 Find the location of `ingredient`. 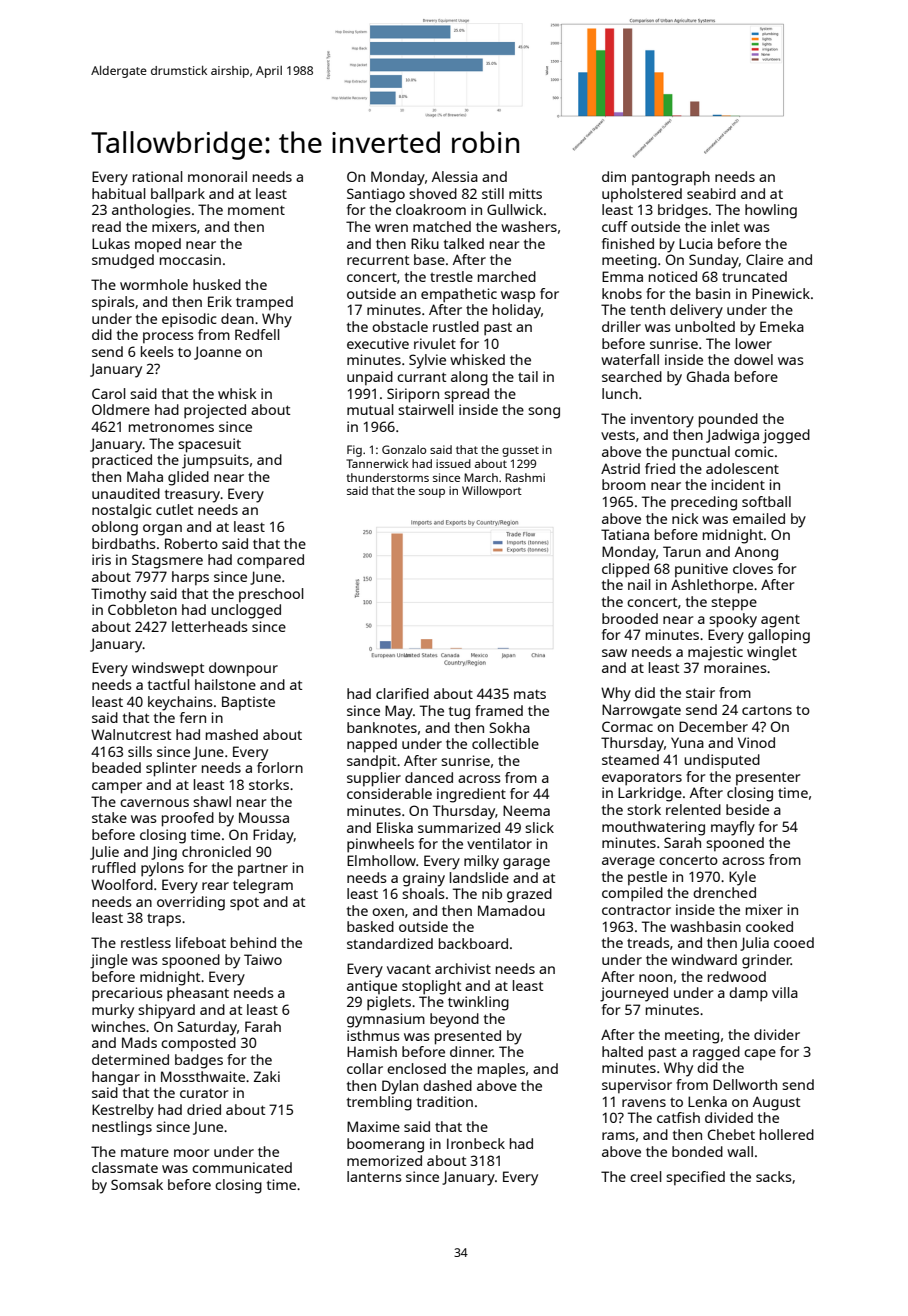

ingredient is located at coordinates (471, 795).
